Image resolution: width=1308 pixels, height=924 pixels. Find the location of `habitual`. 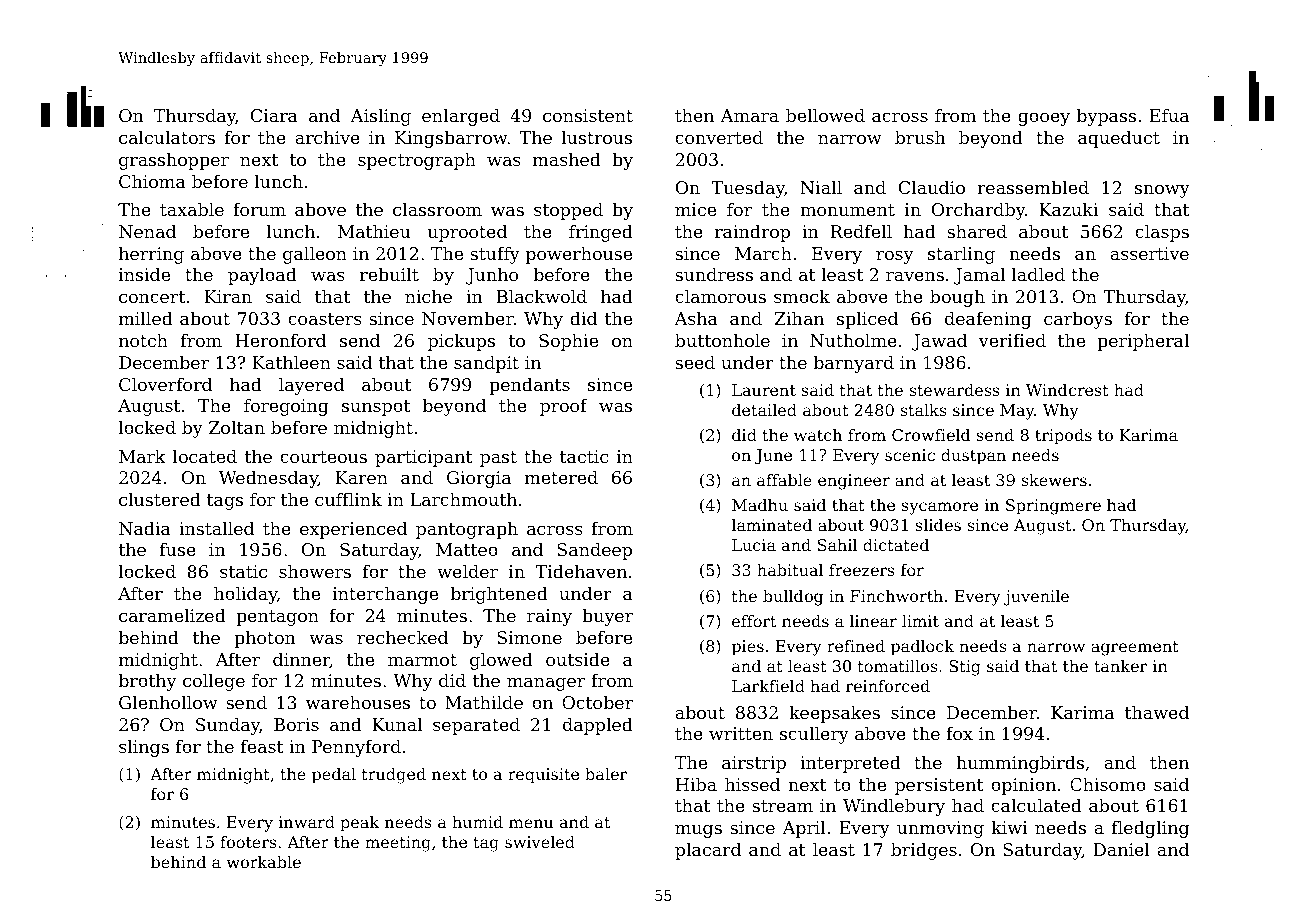

habitual is located at coordinates (790, 570).
